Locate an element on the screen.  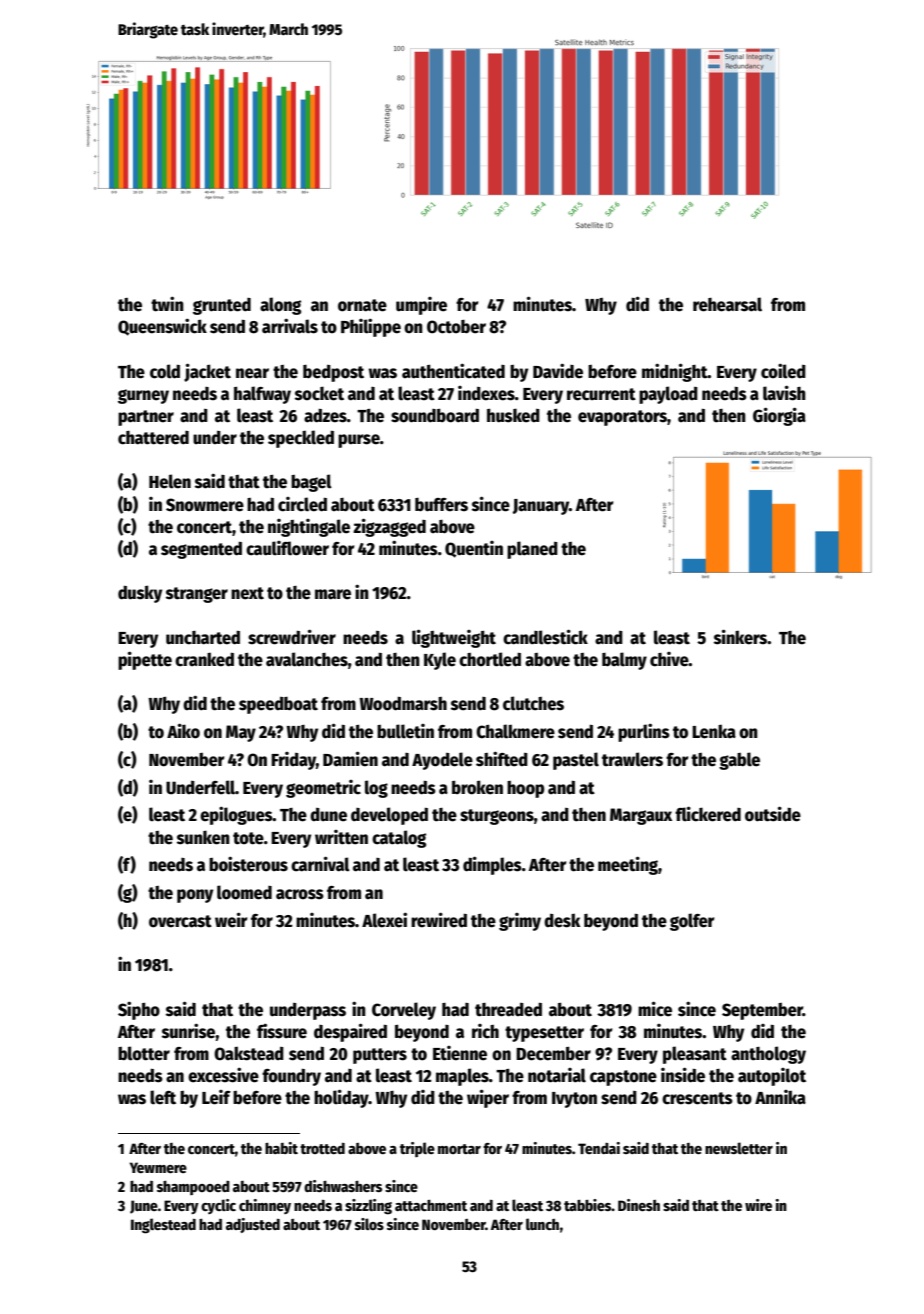
husked is located at coordinates (513, 415).
